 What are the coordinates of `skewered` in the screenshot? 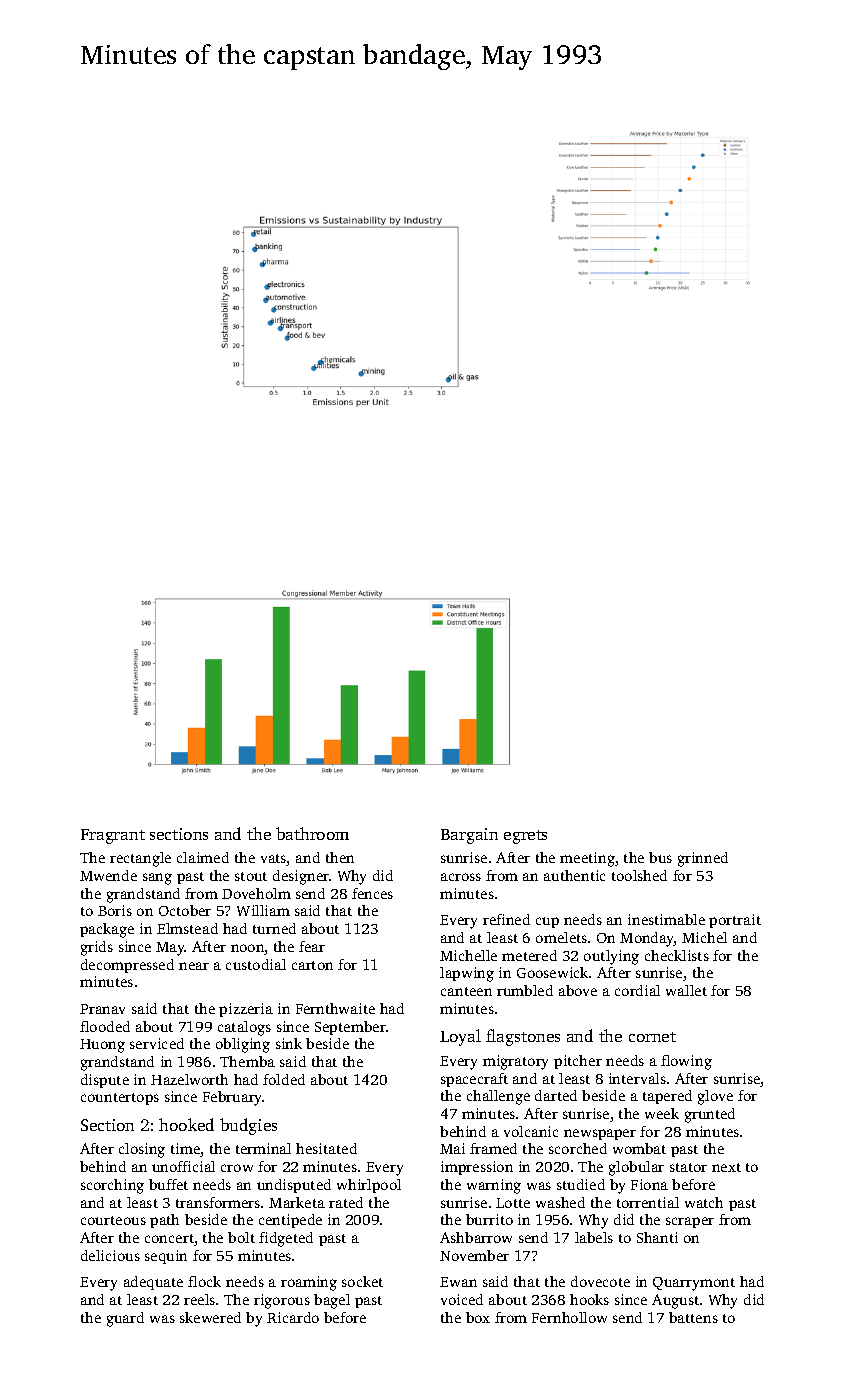 It's located at (210, 1317).
